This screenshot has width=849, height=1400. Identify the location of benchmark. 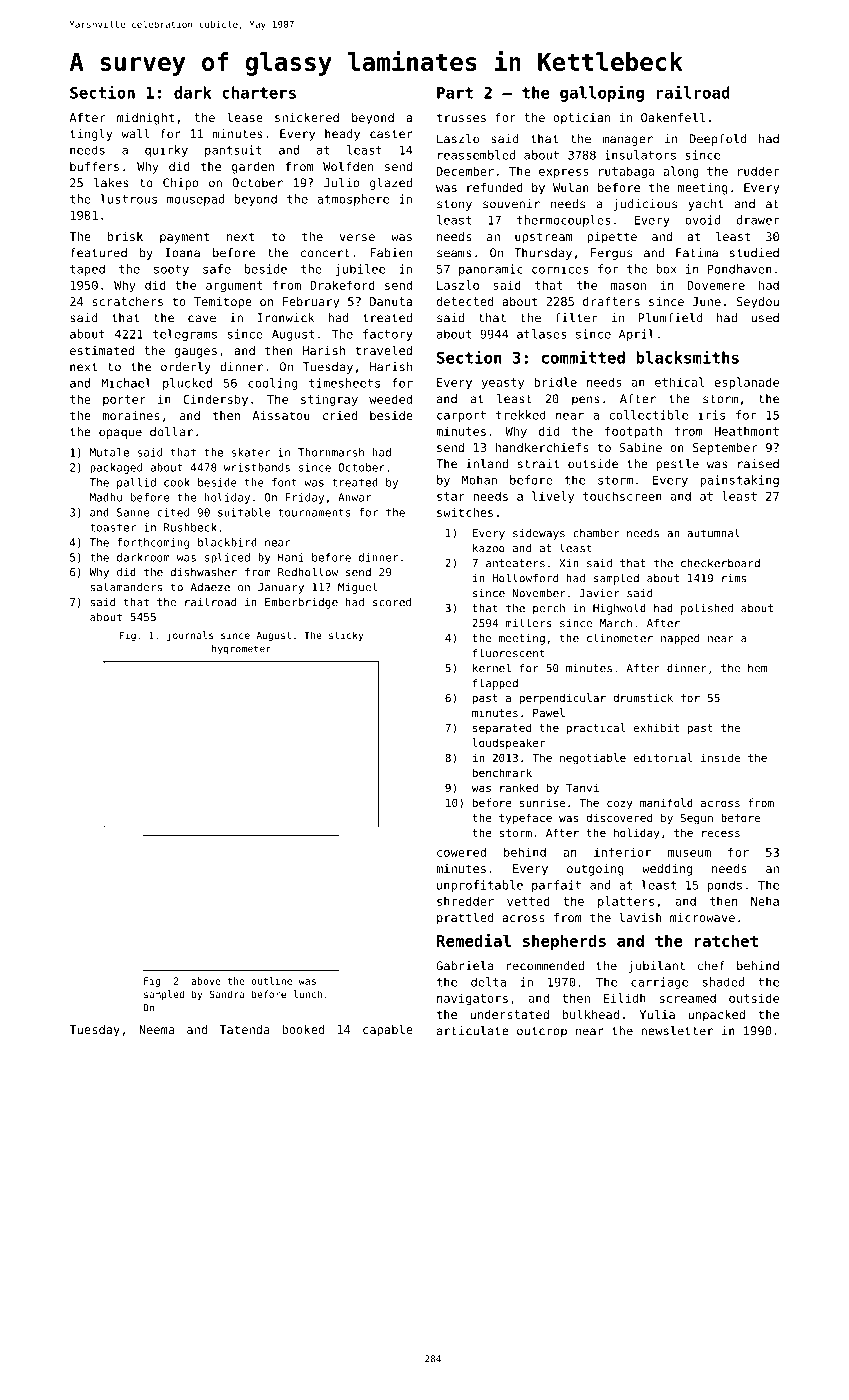
(502, 772).
